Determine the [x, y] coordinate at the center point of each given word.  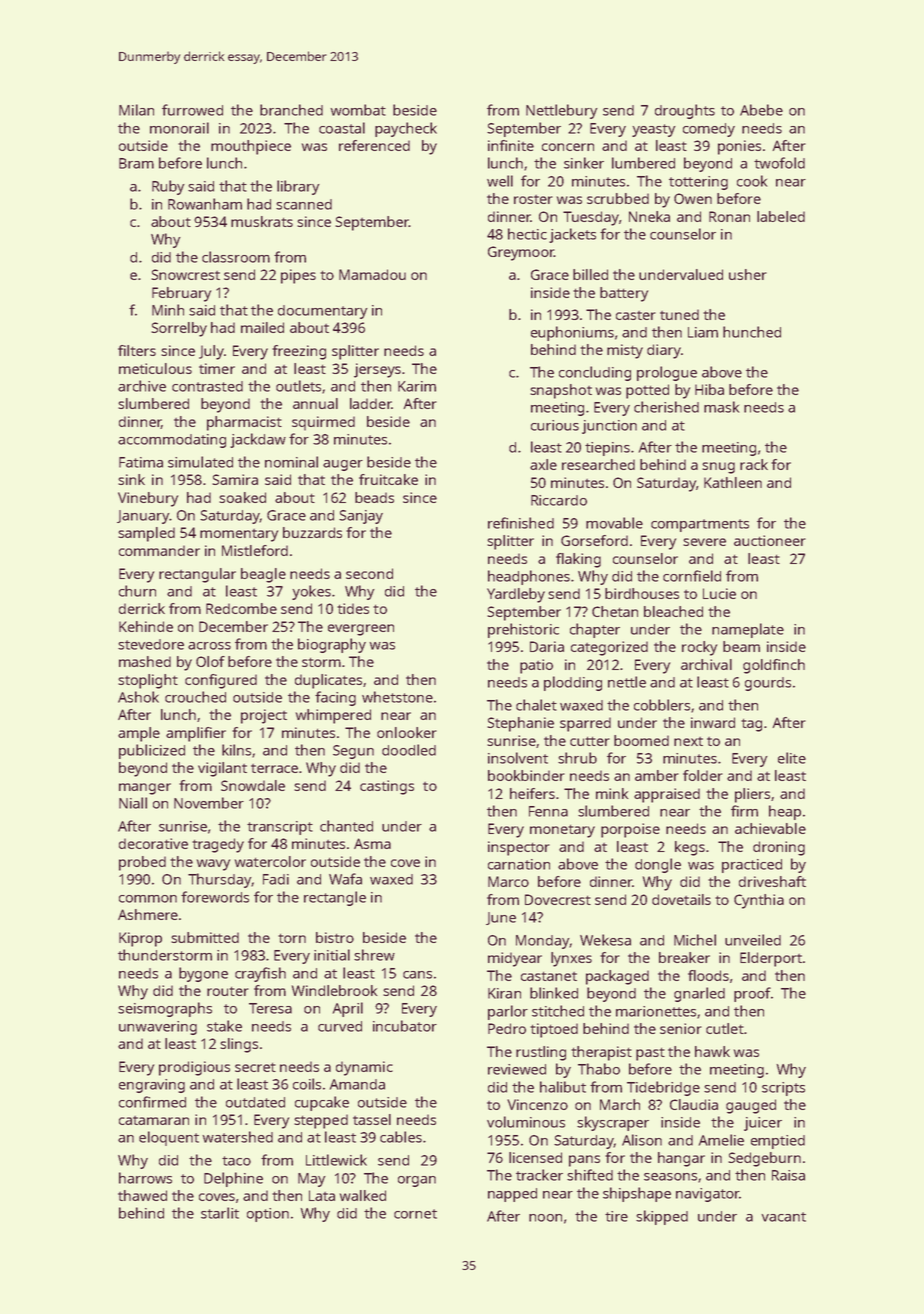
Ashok [138, 697]
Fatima [141, 462]
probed [142, 863]
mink [612, 793]
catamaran [154, 1120]
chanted [346, 826]
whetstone [397, 697]
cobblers [662, 705]
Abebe [761, 110]
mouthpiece [251, 147]
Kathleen [733, 482]
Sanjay [361, 517]
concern [568, 147]
